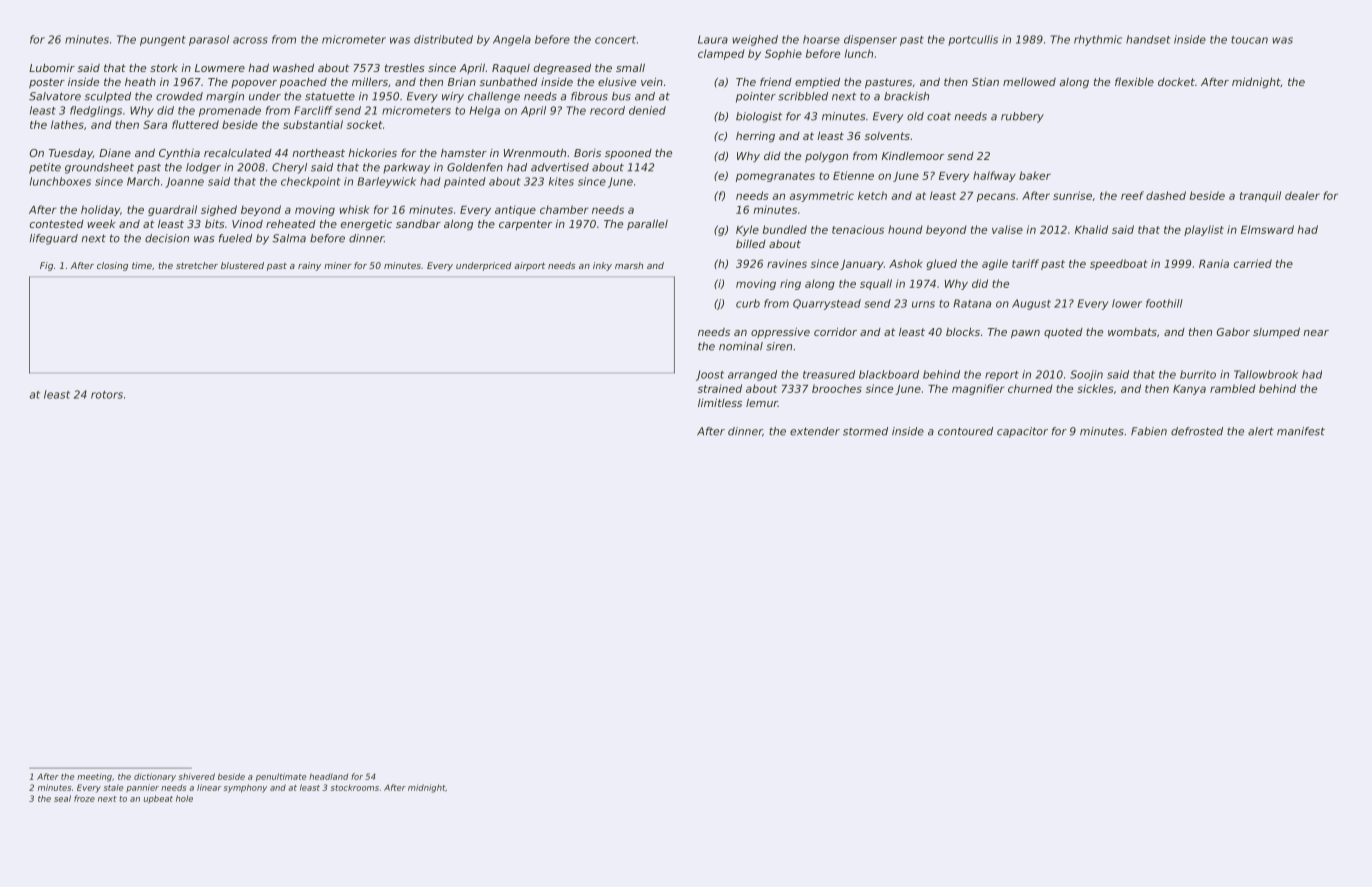 The image size is (1372, 887). I want to click on manifest, so click(1301, 431).
